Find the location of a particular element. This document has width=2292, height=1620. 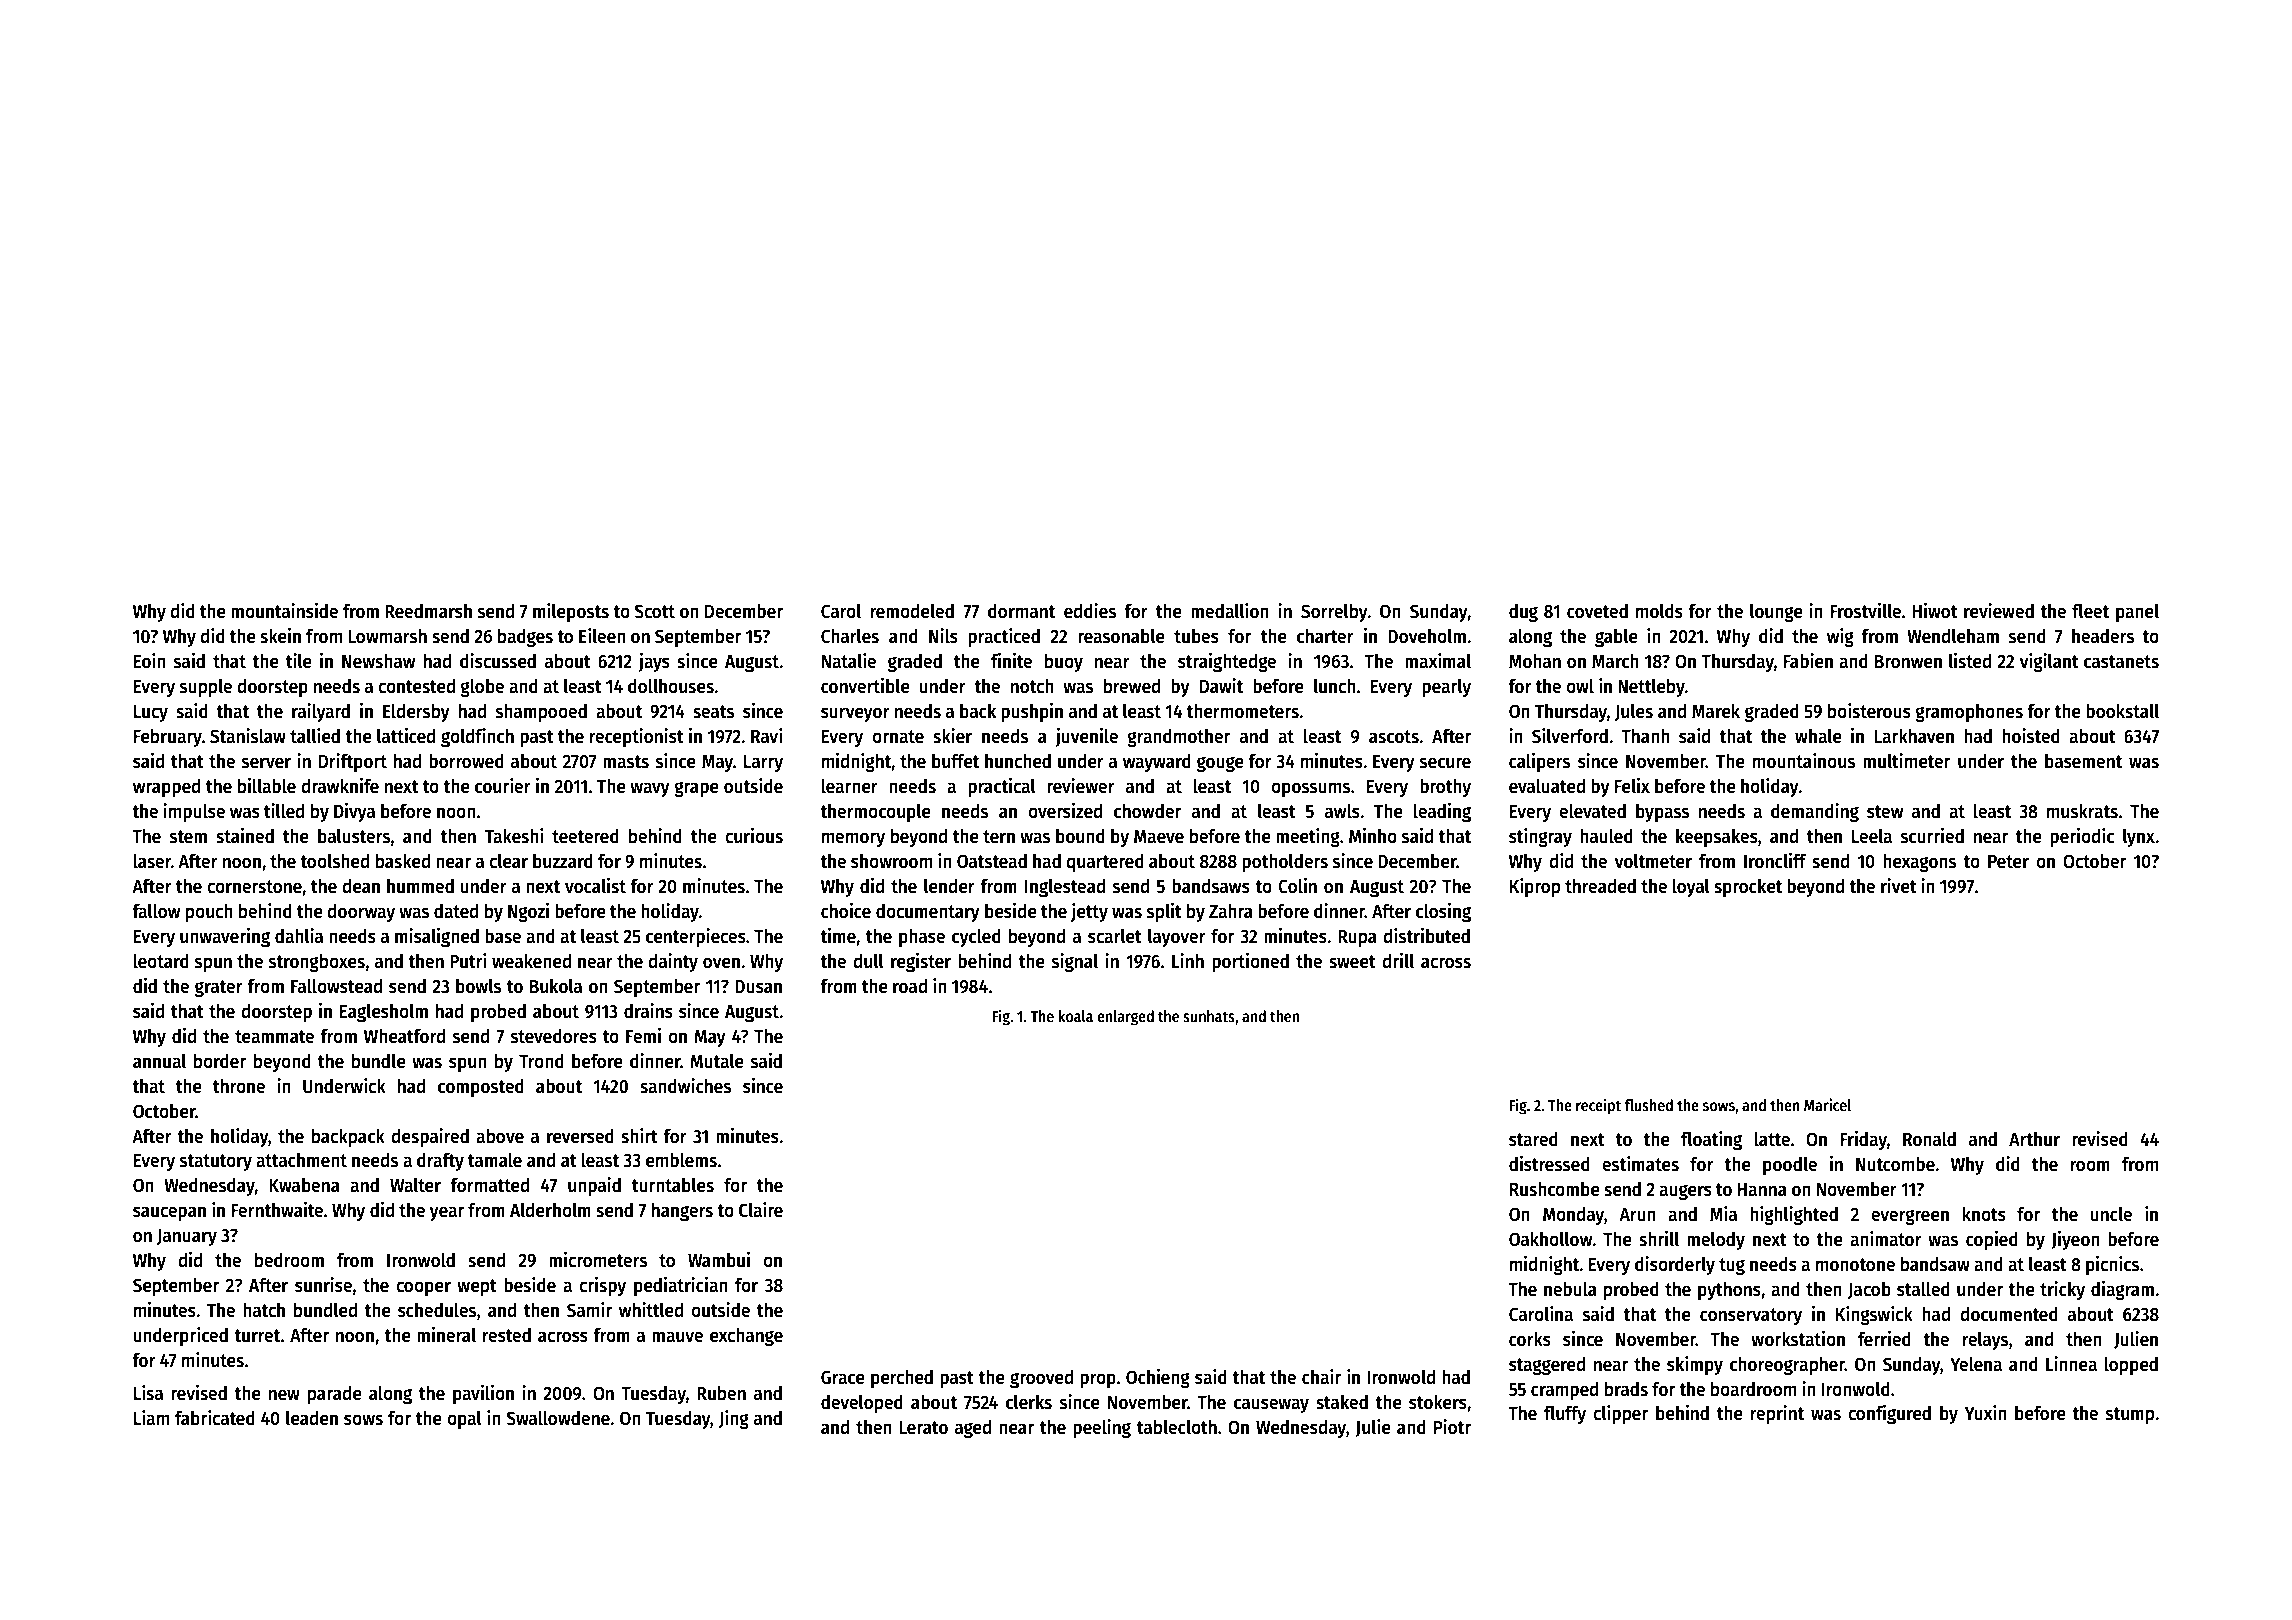

reviewed is located at coordinates (1999, 611).
